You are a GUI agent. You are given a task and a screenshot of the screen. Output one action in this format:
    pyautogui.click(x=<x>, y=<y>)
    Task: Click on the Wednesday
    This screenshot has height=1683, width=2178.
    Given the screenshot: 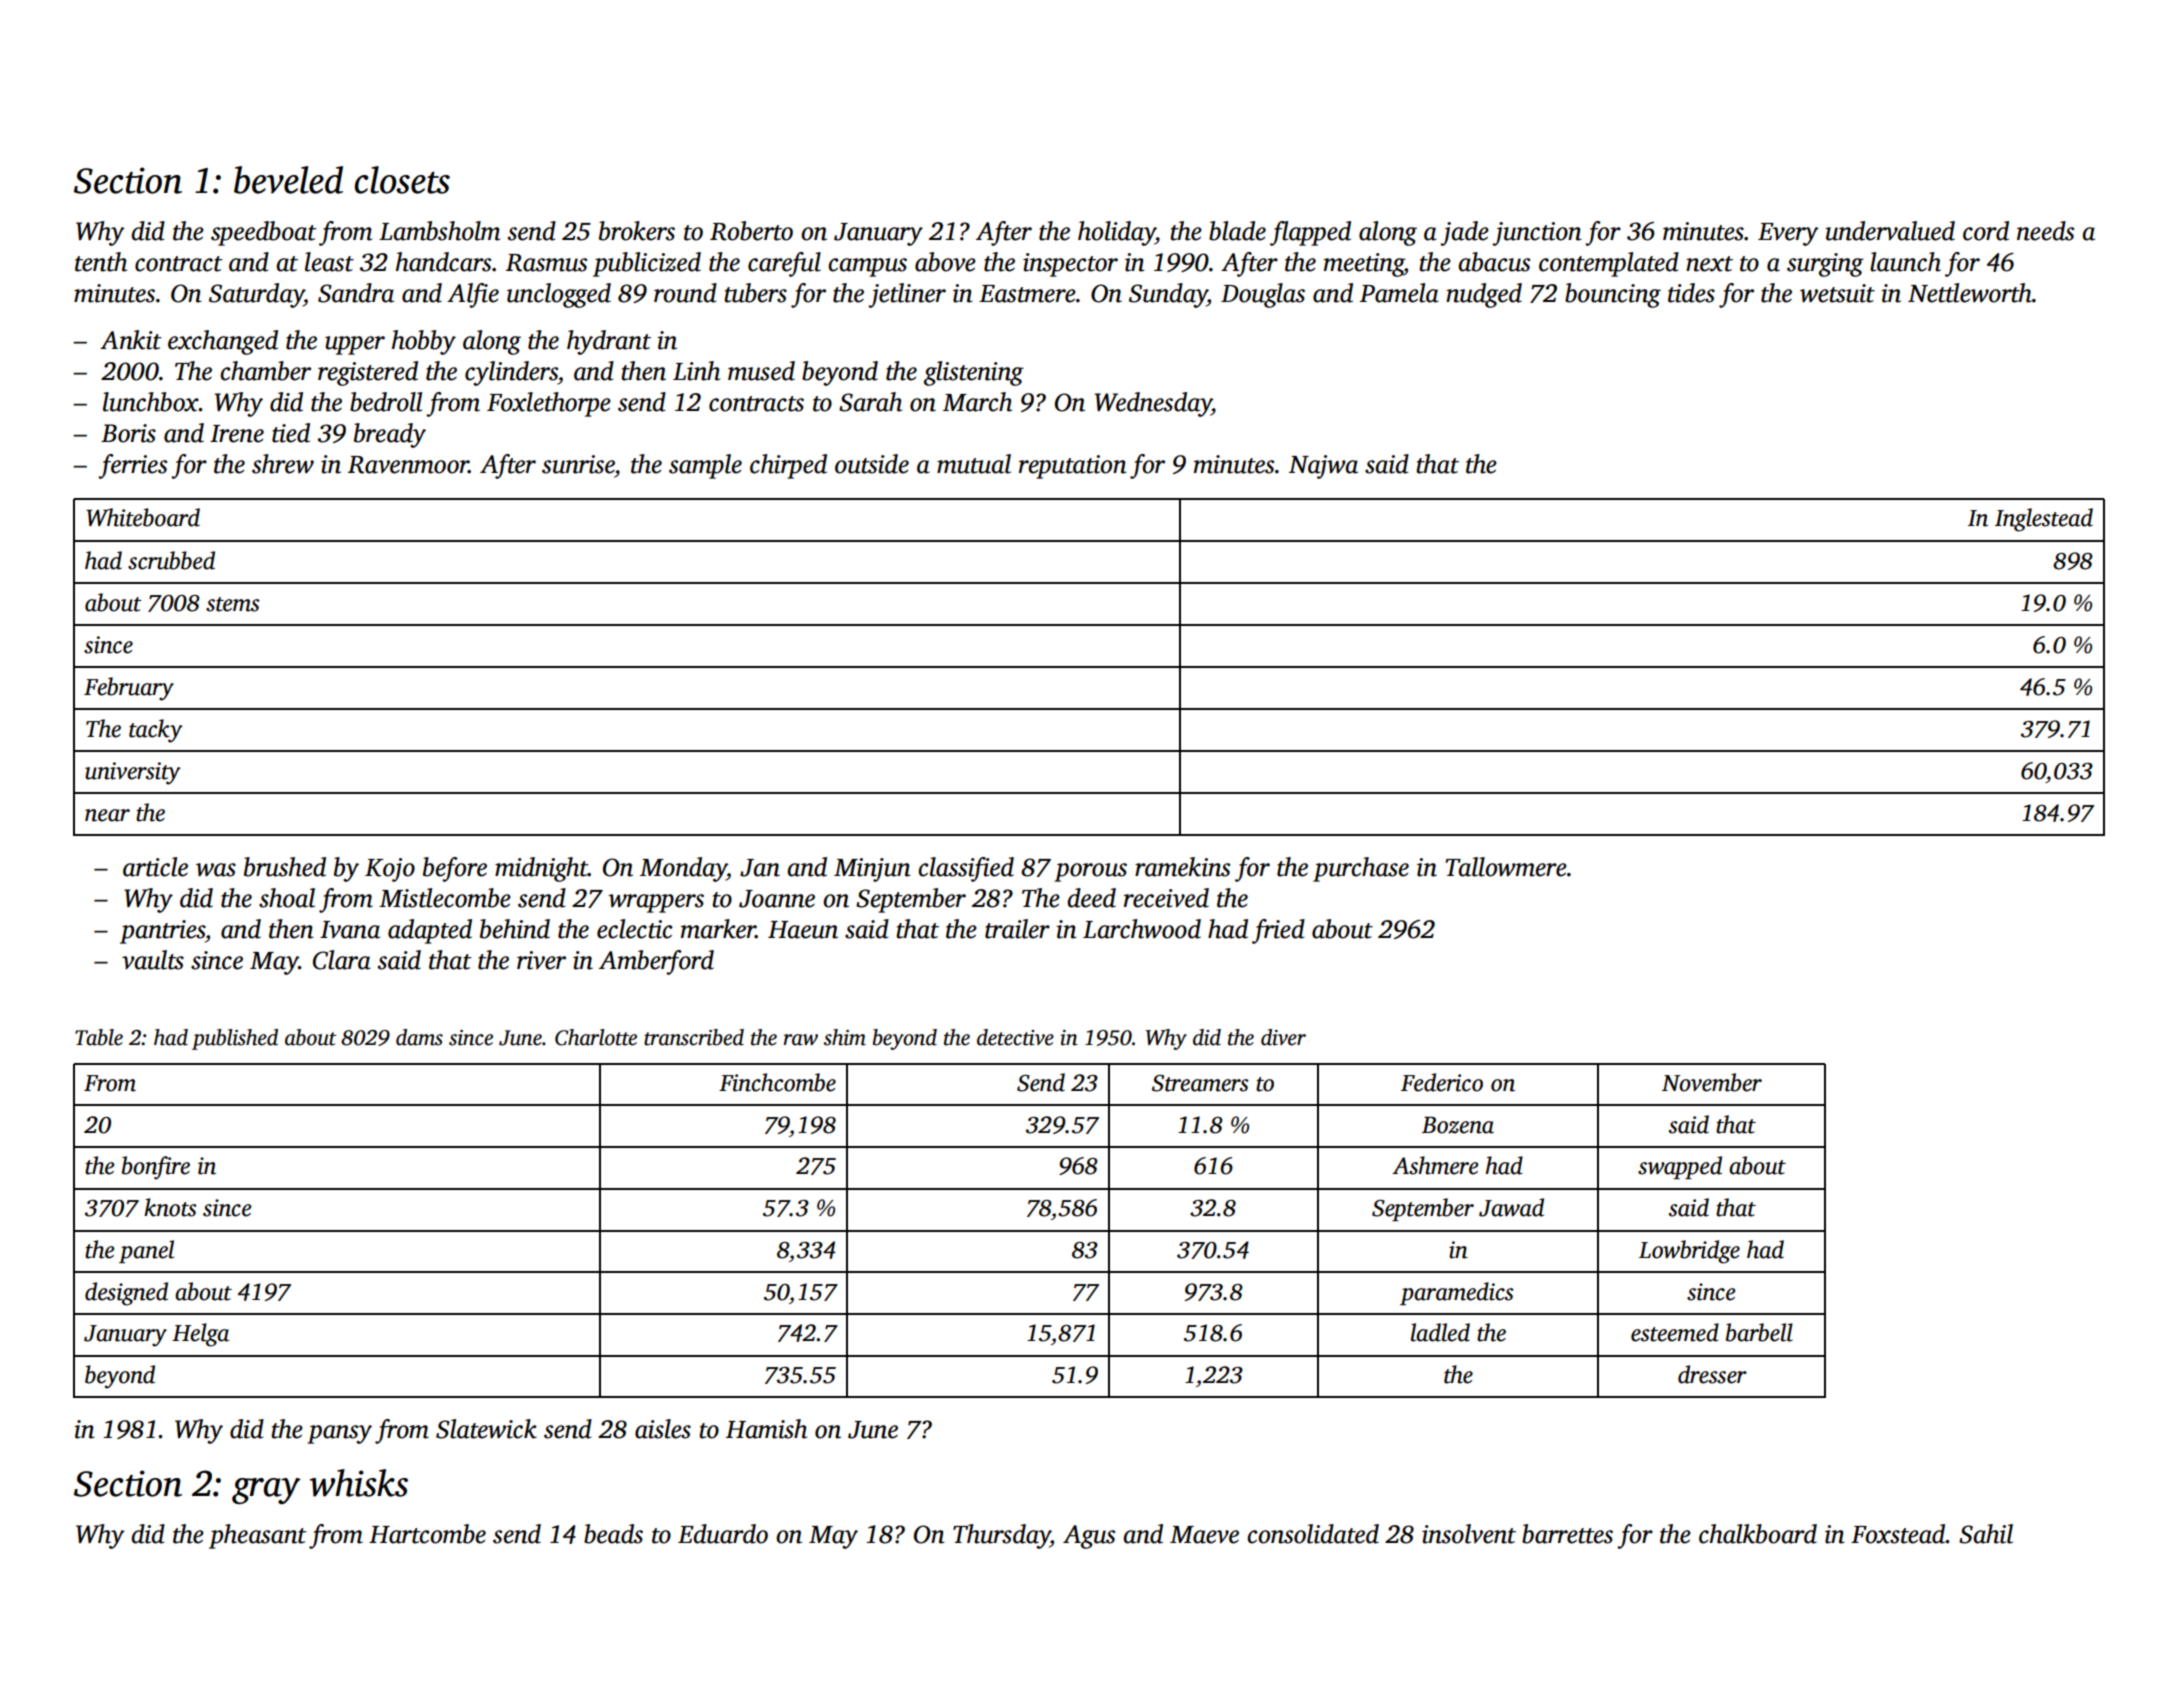 What is the action you would take?
    pyautogui.click(x=1153, y=404)
